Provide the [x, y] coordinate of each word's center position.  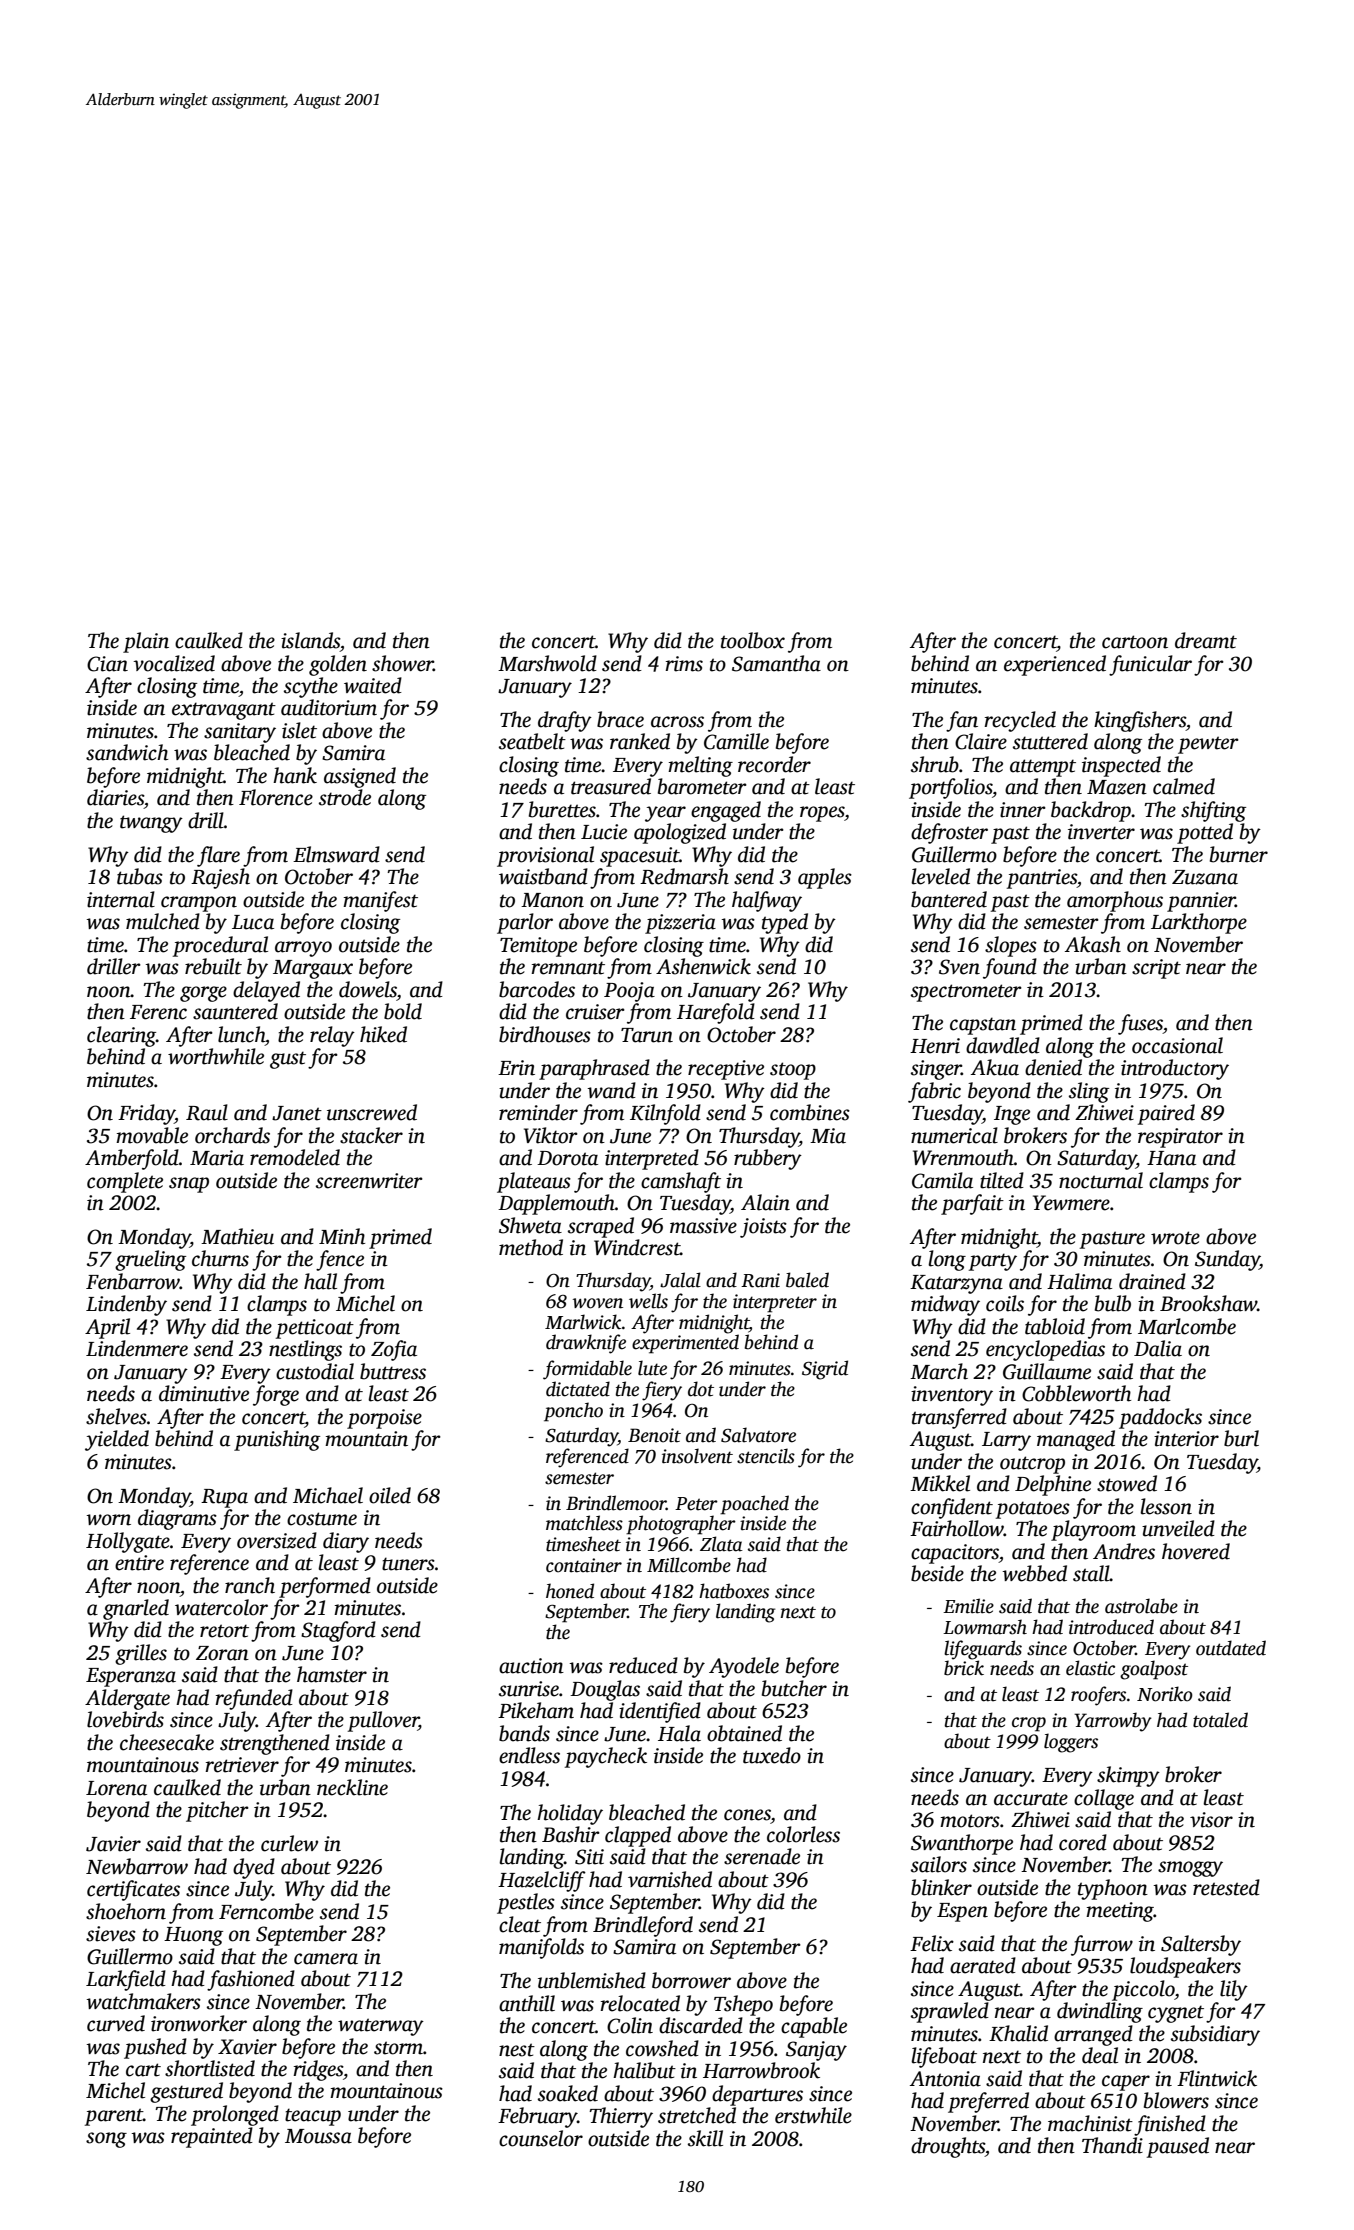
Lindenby [126, 1305]
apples [825, 878]
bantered [949, 899]
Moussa [318, 2136]
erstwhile [813, 2115]
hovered [1196, 1551]
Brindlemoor [616, 1503]
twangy [151, 824]
